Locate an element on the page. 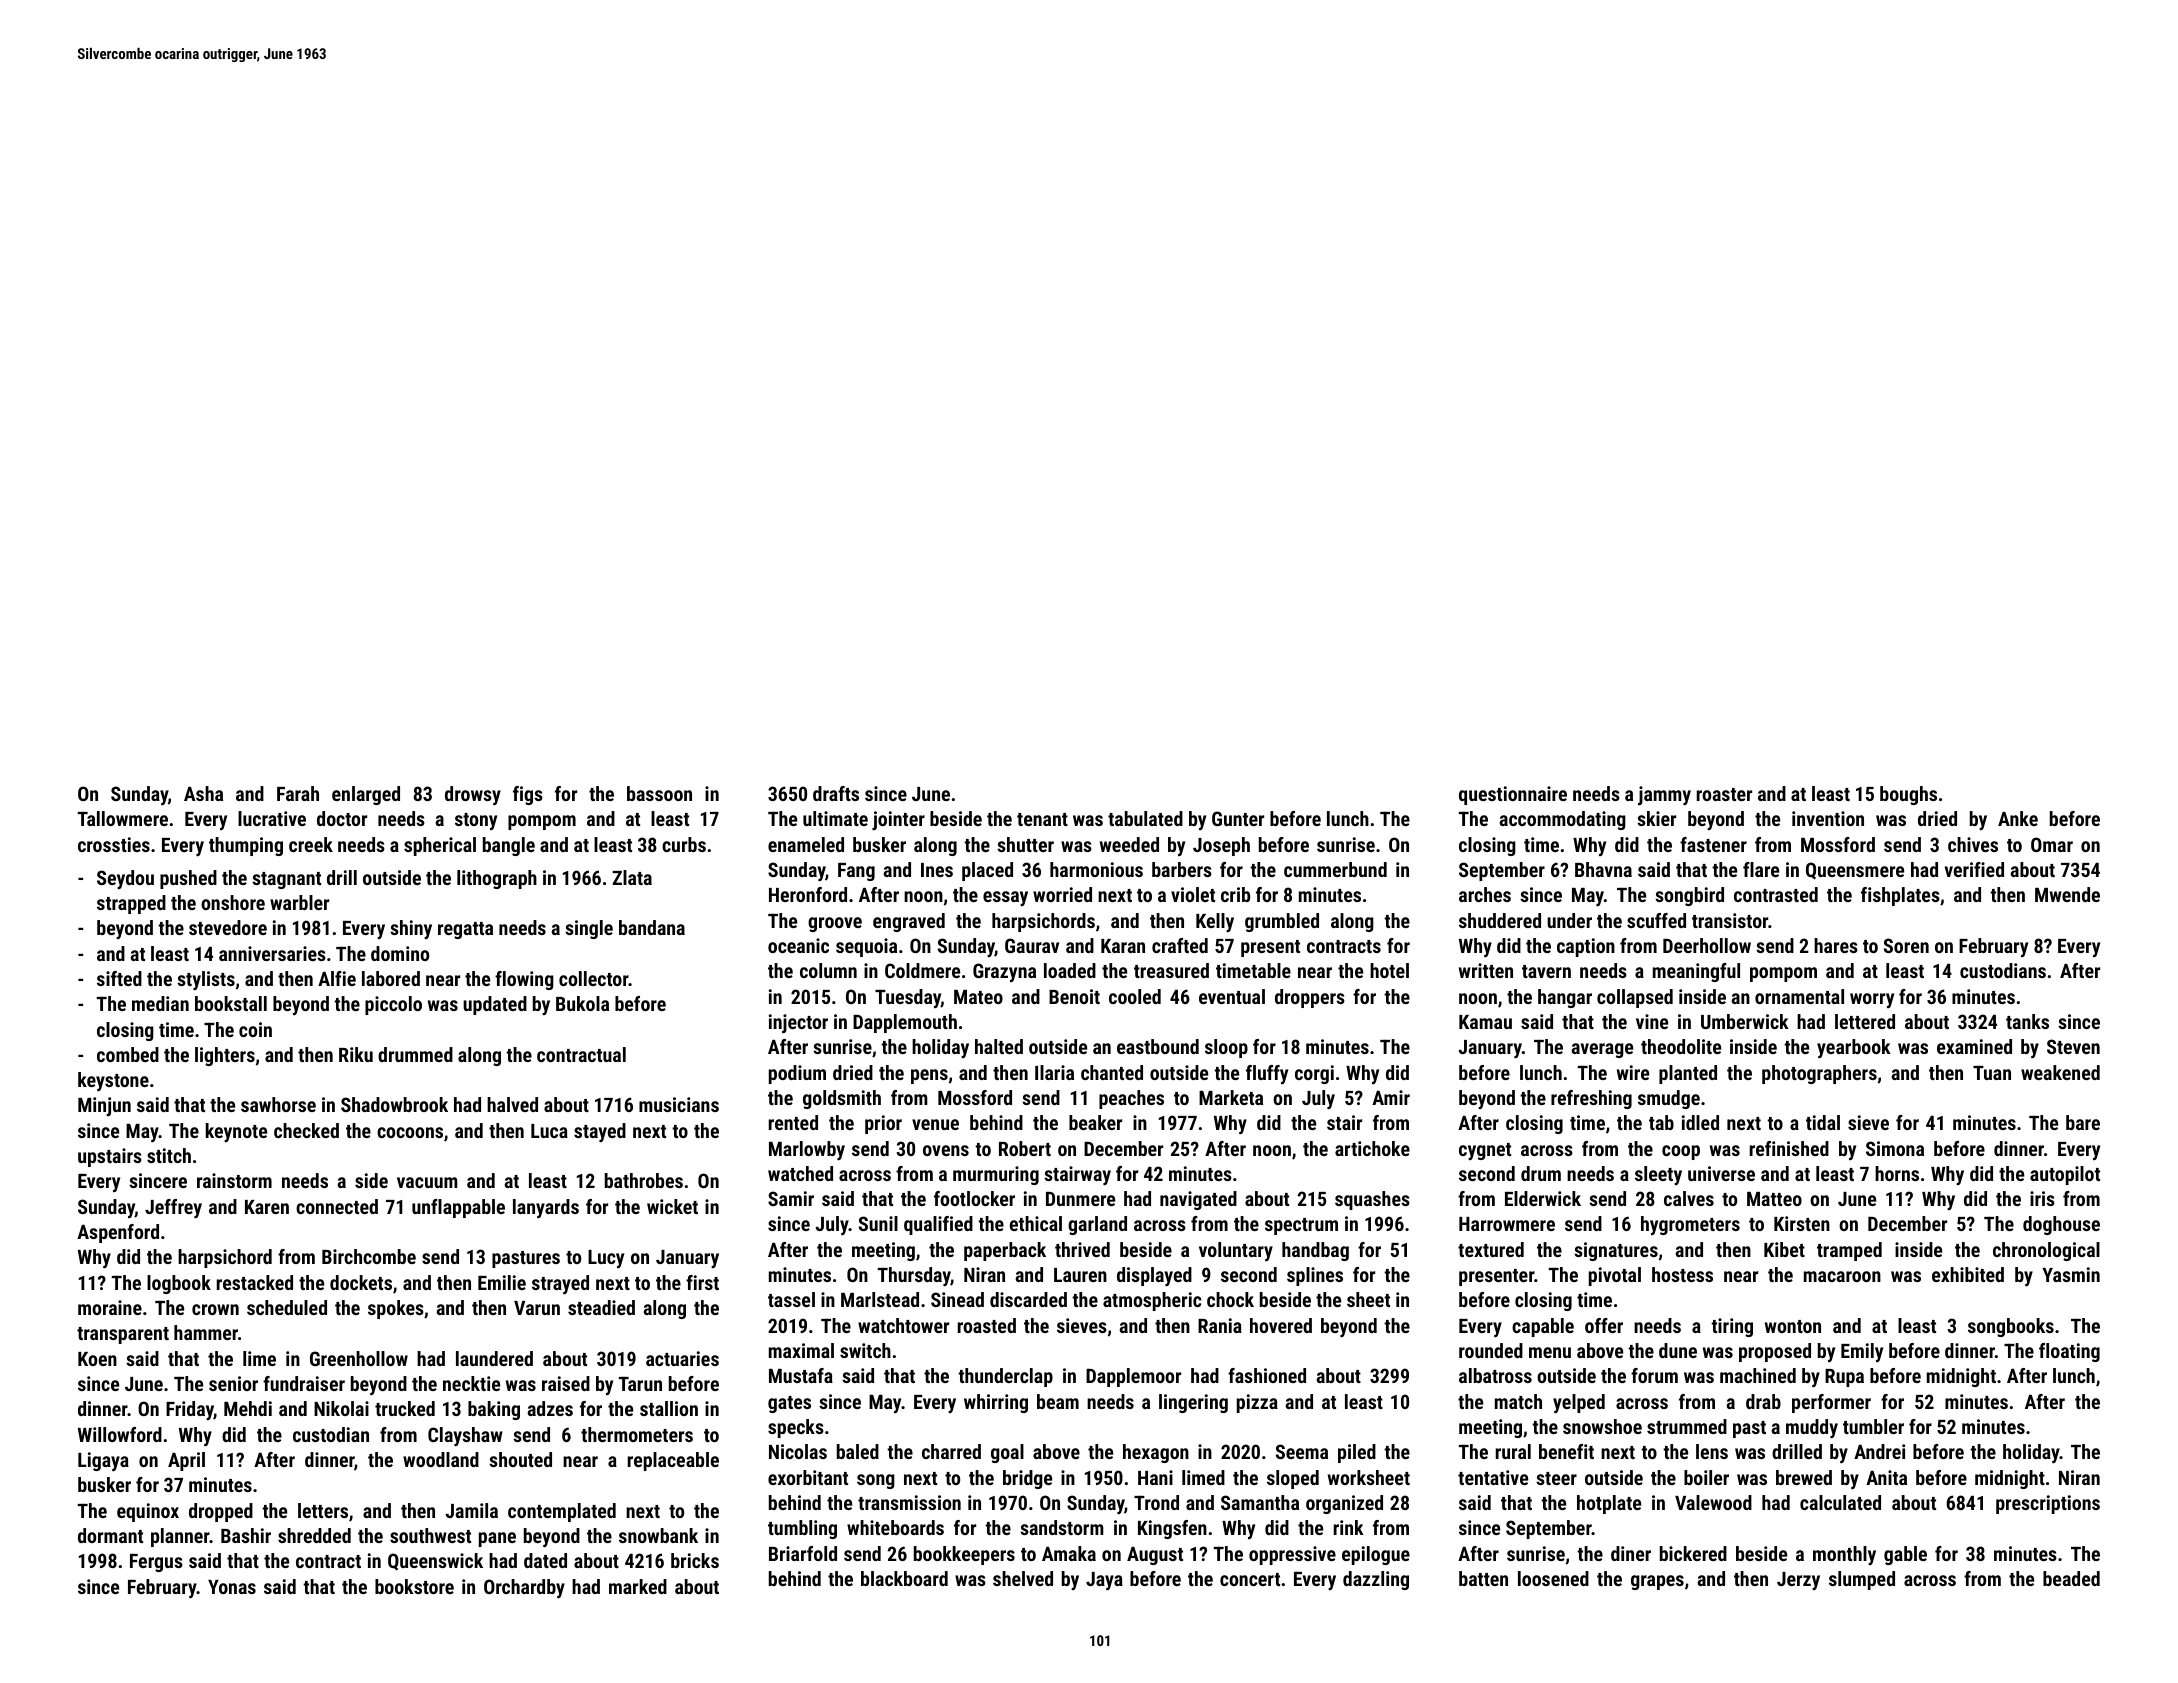 The image size is (2178, 1683). boughs is located at coordinates (1908, 795).
